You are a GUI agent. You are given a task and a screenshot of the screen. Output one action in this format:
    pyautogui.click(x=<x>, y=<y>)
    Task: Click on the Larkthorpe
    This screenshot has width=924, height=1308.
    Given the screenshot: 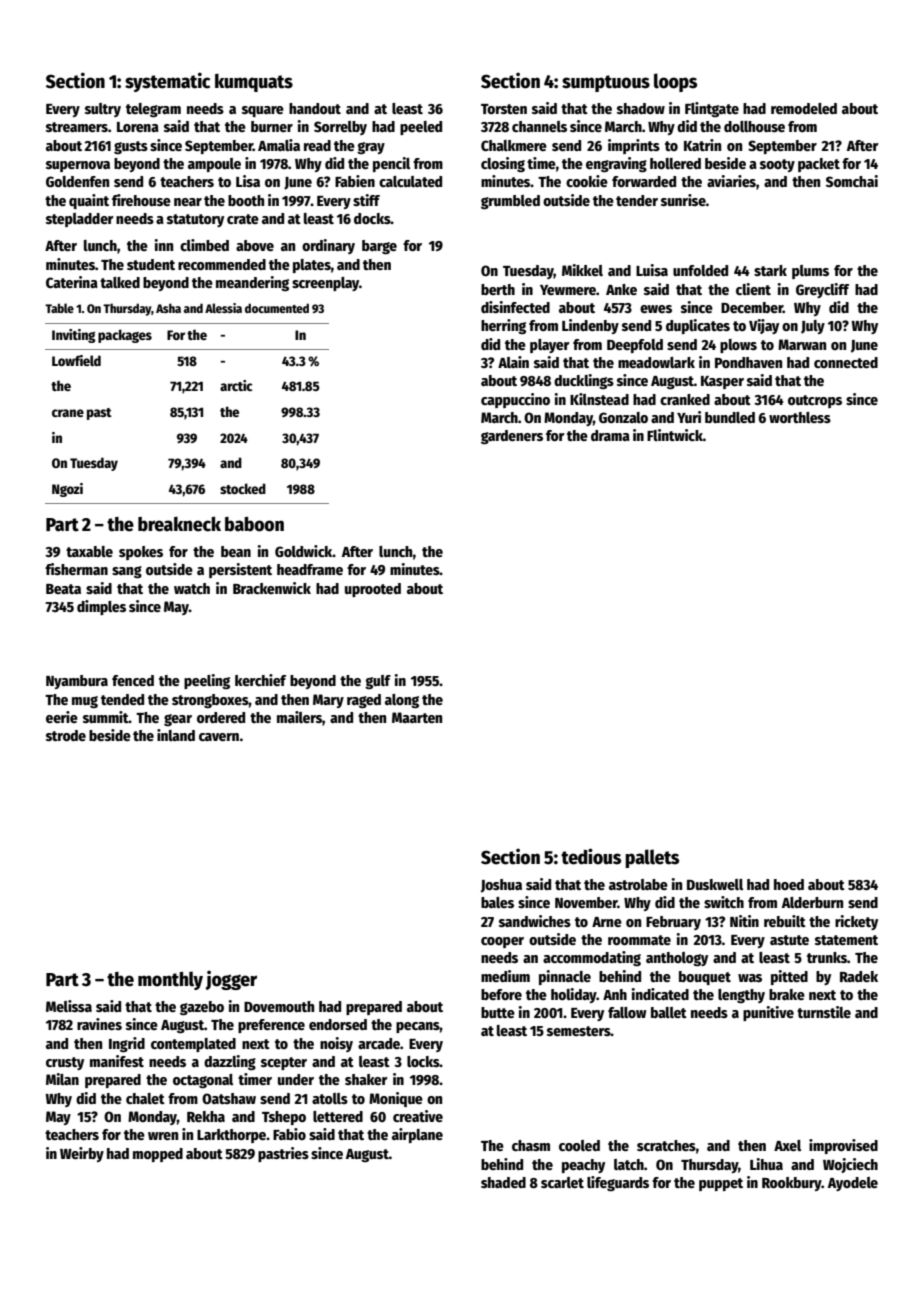 What is the action you would take?
    pyautogui.click(x=231, y=1136)
